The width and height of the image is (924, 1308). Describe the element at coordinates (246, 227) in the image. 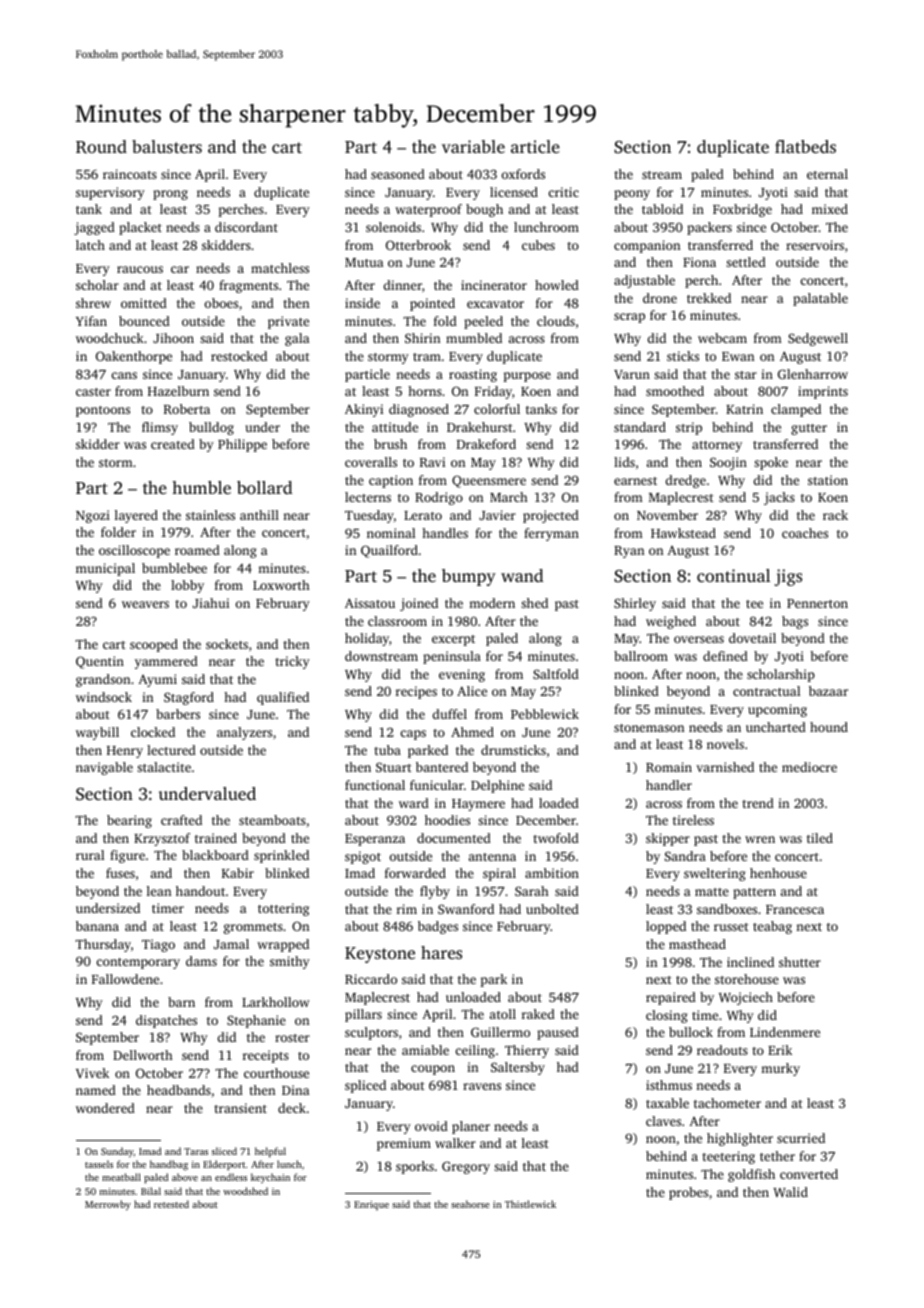

I see `discordant` at that location.
